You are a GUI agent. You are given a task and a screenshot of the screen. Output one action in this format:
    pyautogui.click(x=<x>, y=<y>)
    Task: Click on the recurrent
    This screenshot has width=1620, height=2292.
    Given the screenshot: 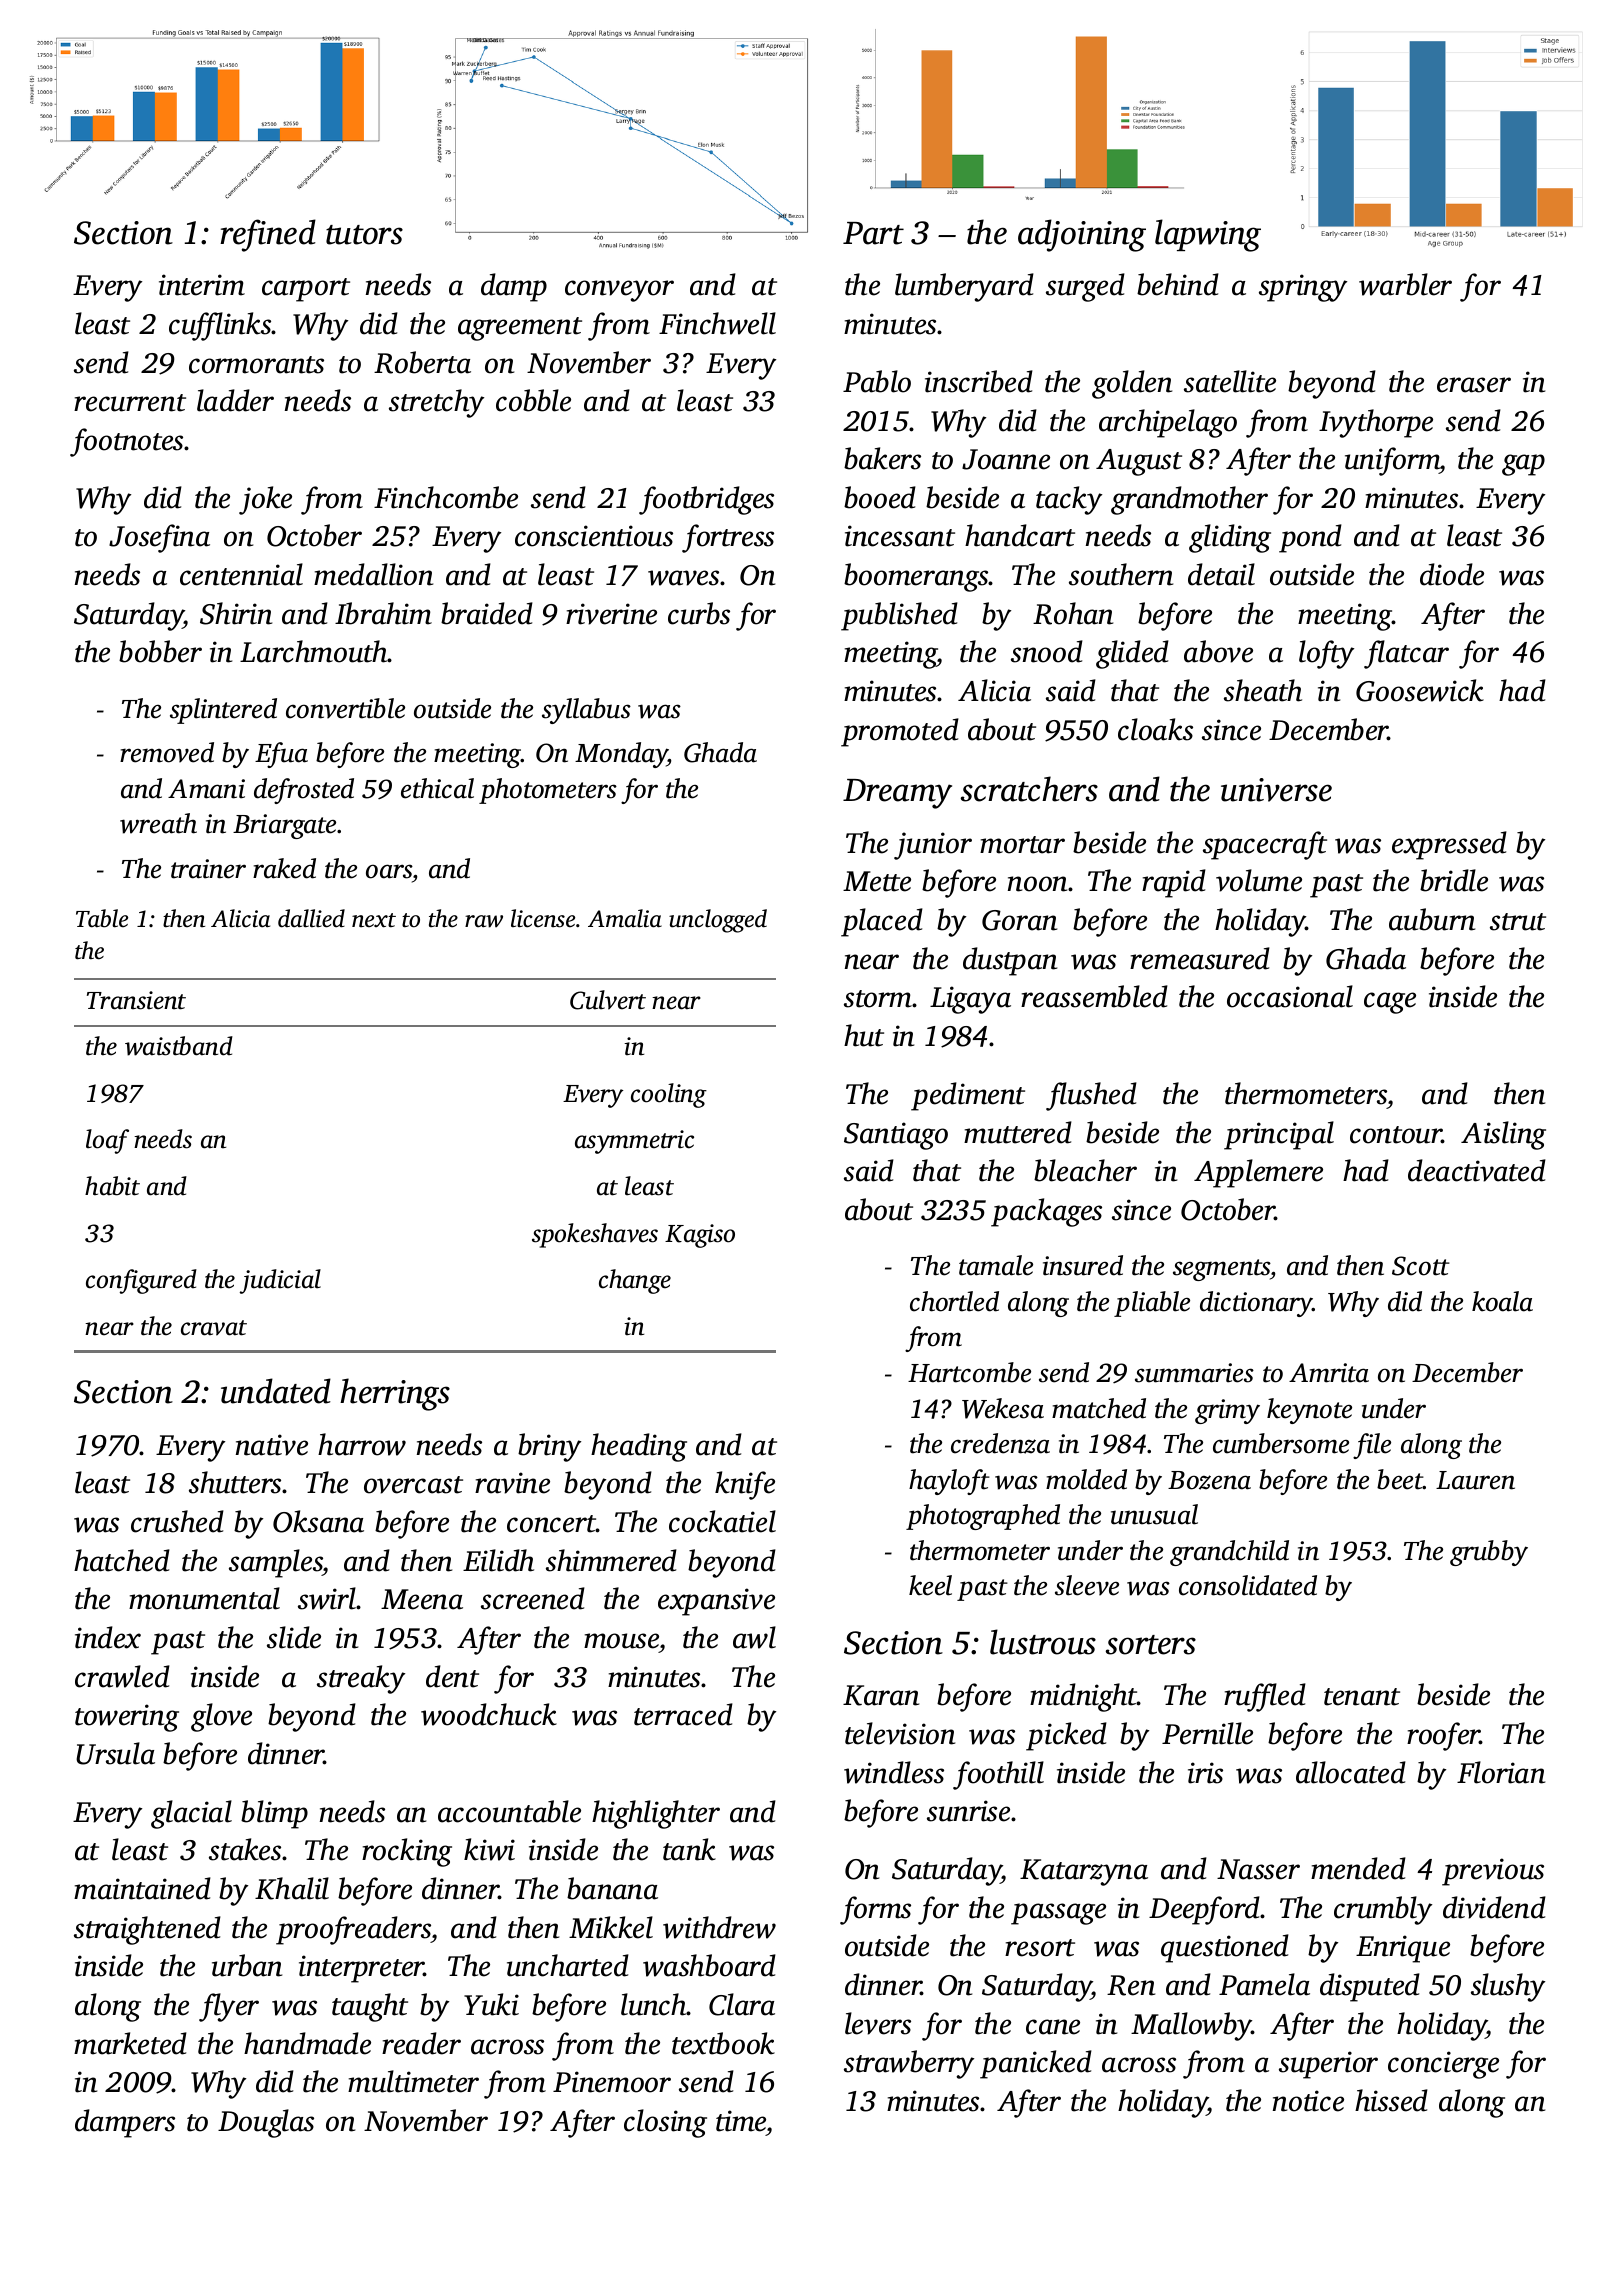 What is the action you would take?
    pyautogui.click(x=130, y=403)
